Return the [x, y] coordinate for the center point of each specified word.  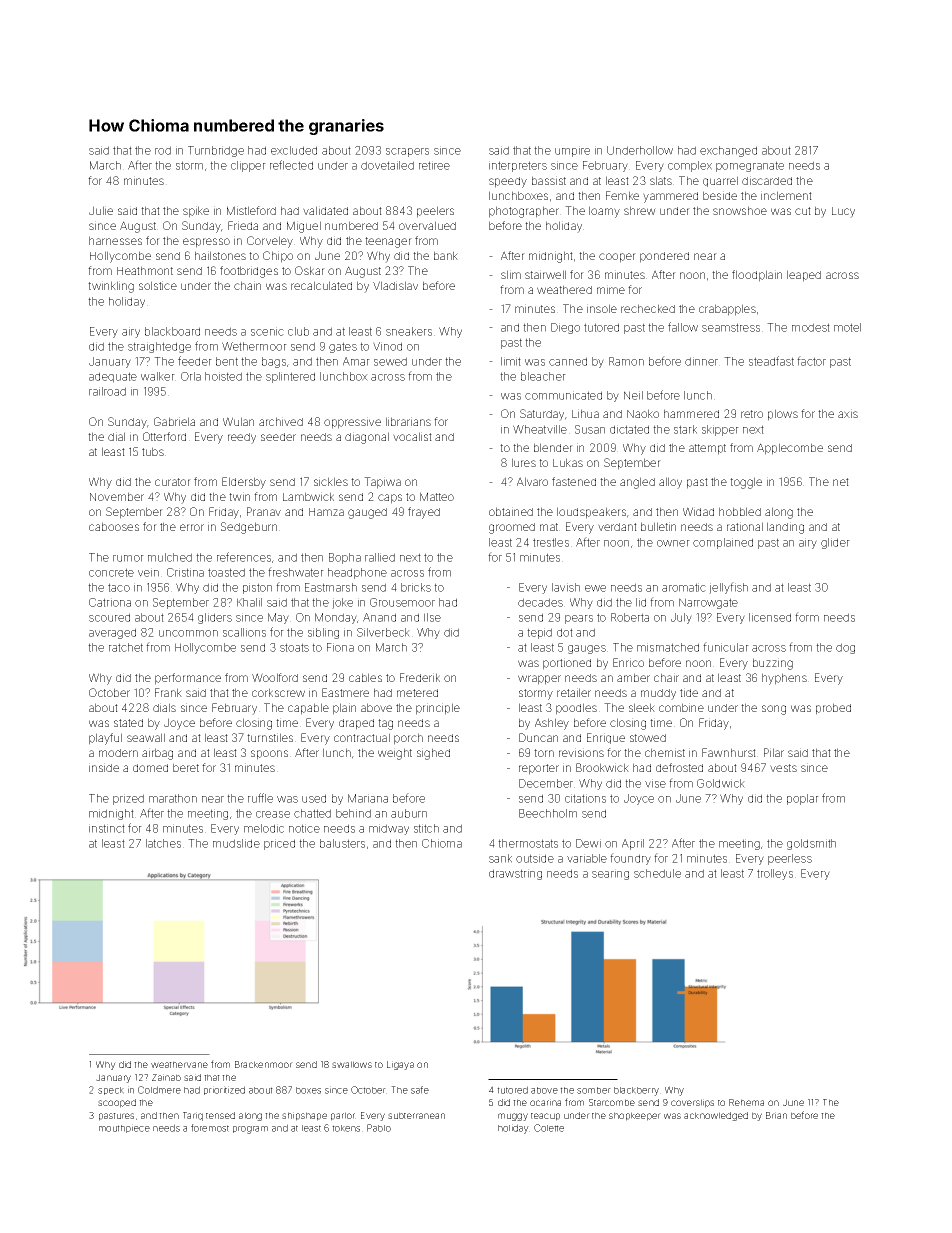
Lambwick [308, 496]
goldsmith [811, 844]
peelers [435, 212]
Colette [549, 1128]
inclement [786, 195]
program [250, 1130]
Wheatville [540, 429]
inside [104, 767]
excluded [294, 150]
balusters [342, 843]
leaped [804, 276]
